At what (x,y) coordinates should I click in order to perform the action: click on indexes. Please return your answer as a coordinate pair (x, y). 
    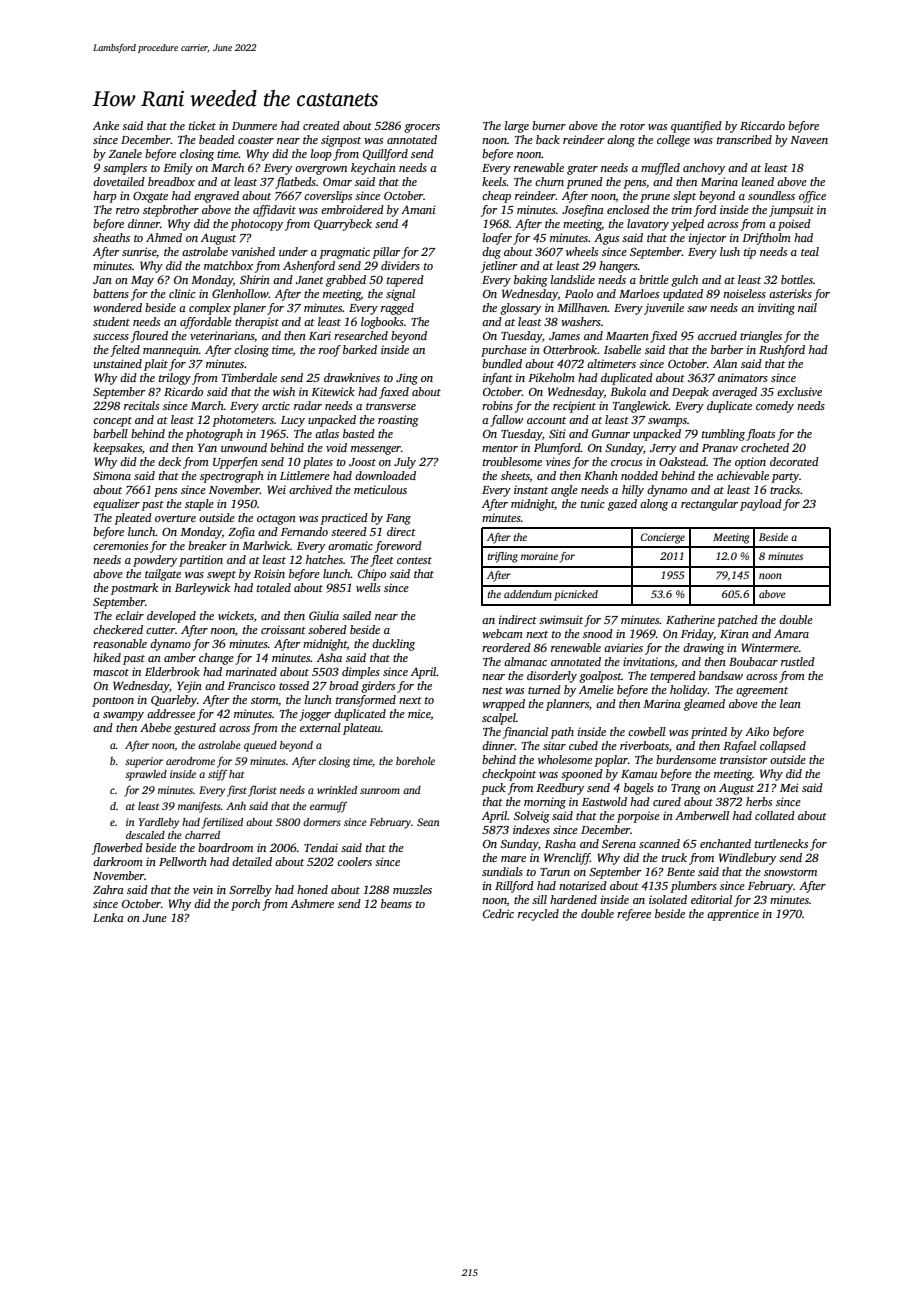
    Looking at the image, I should click on (531, 829).
